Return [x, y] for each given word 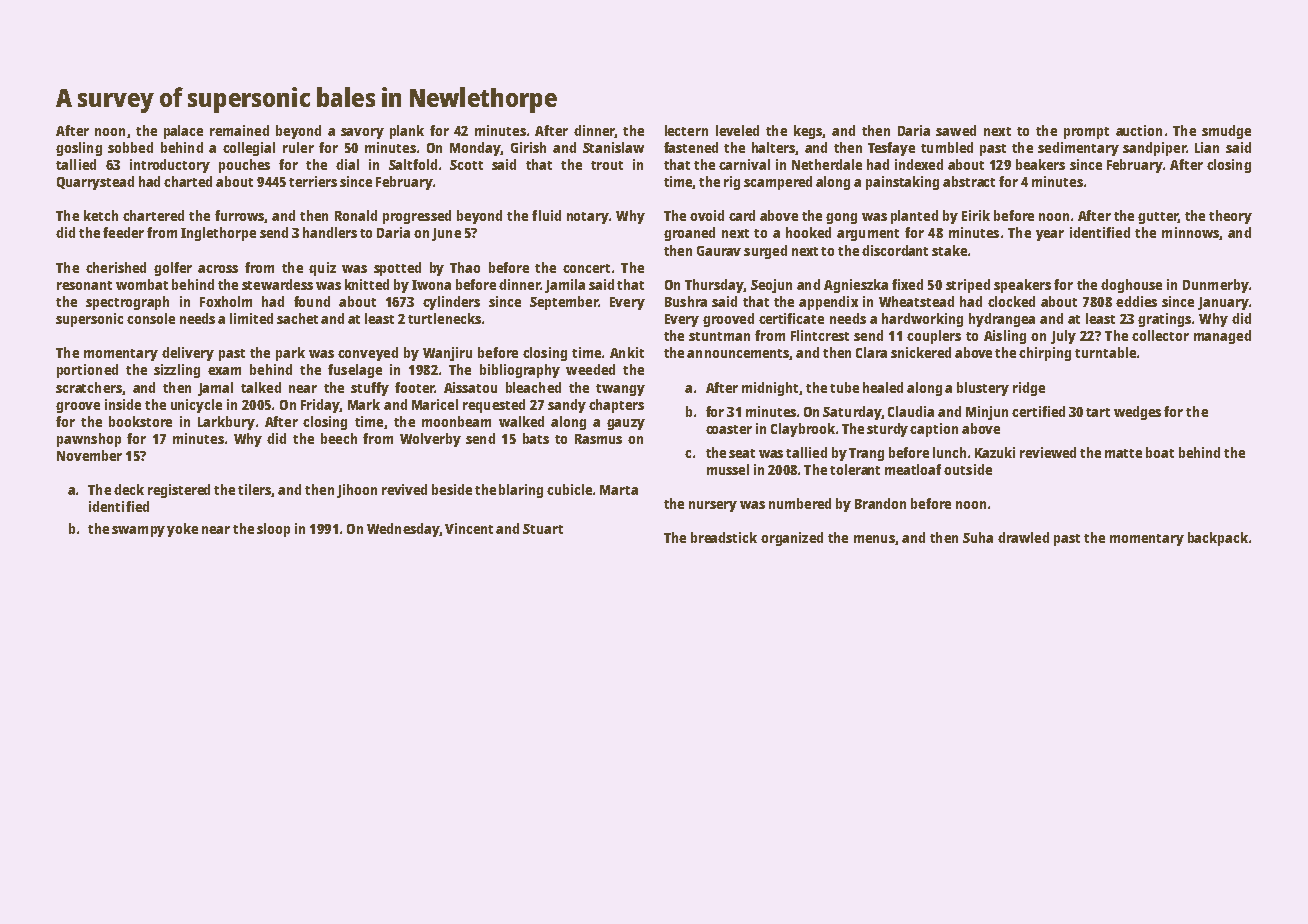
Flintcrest [820, 335]
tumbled [947, 147]
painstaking [902, 183]
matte [1123, 453]
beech [339, 438]
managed [1222, 337]
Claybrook [803, 430]
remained [239, 130]
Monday [475, 149]
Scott [466, 165]
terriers [313, 181]
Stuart [543, 529]
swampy [138, 531]
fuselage [355, 371]
